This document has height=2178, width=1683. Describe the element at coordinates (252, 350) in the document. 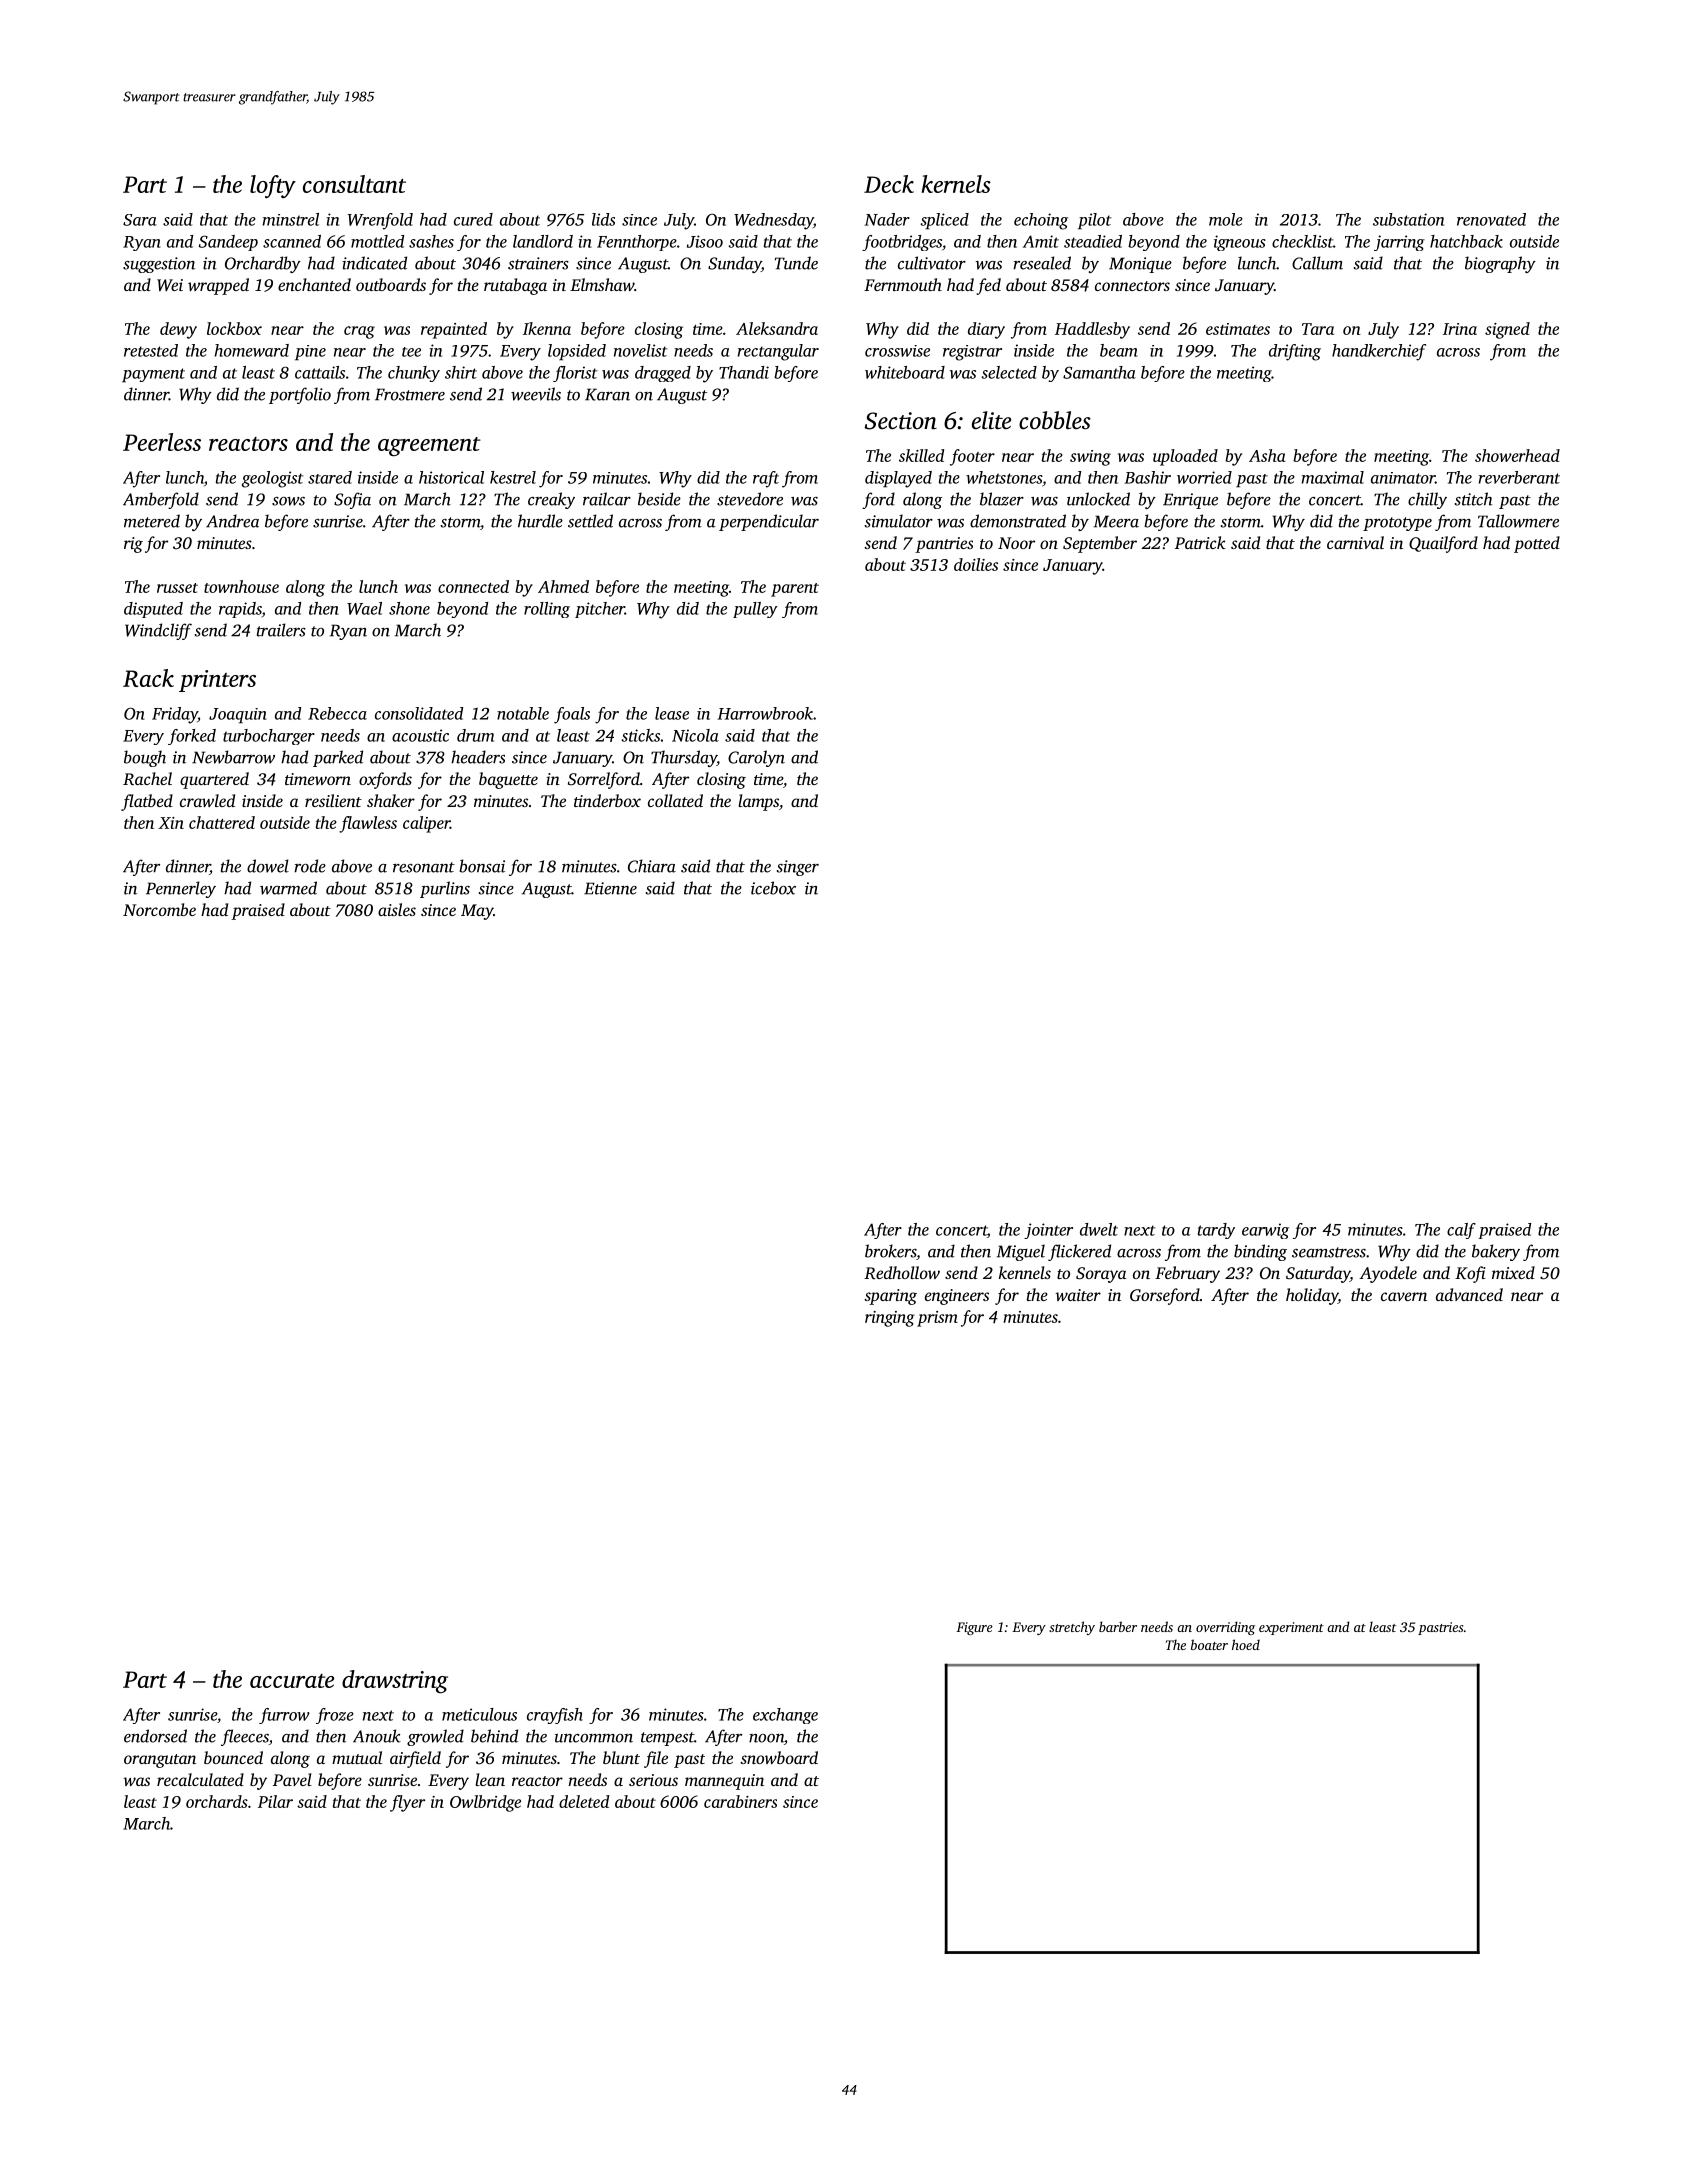

I see `homeward` at that location.
